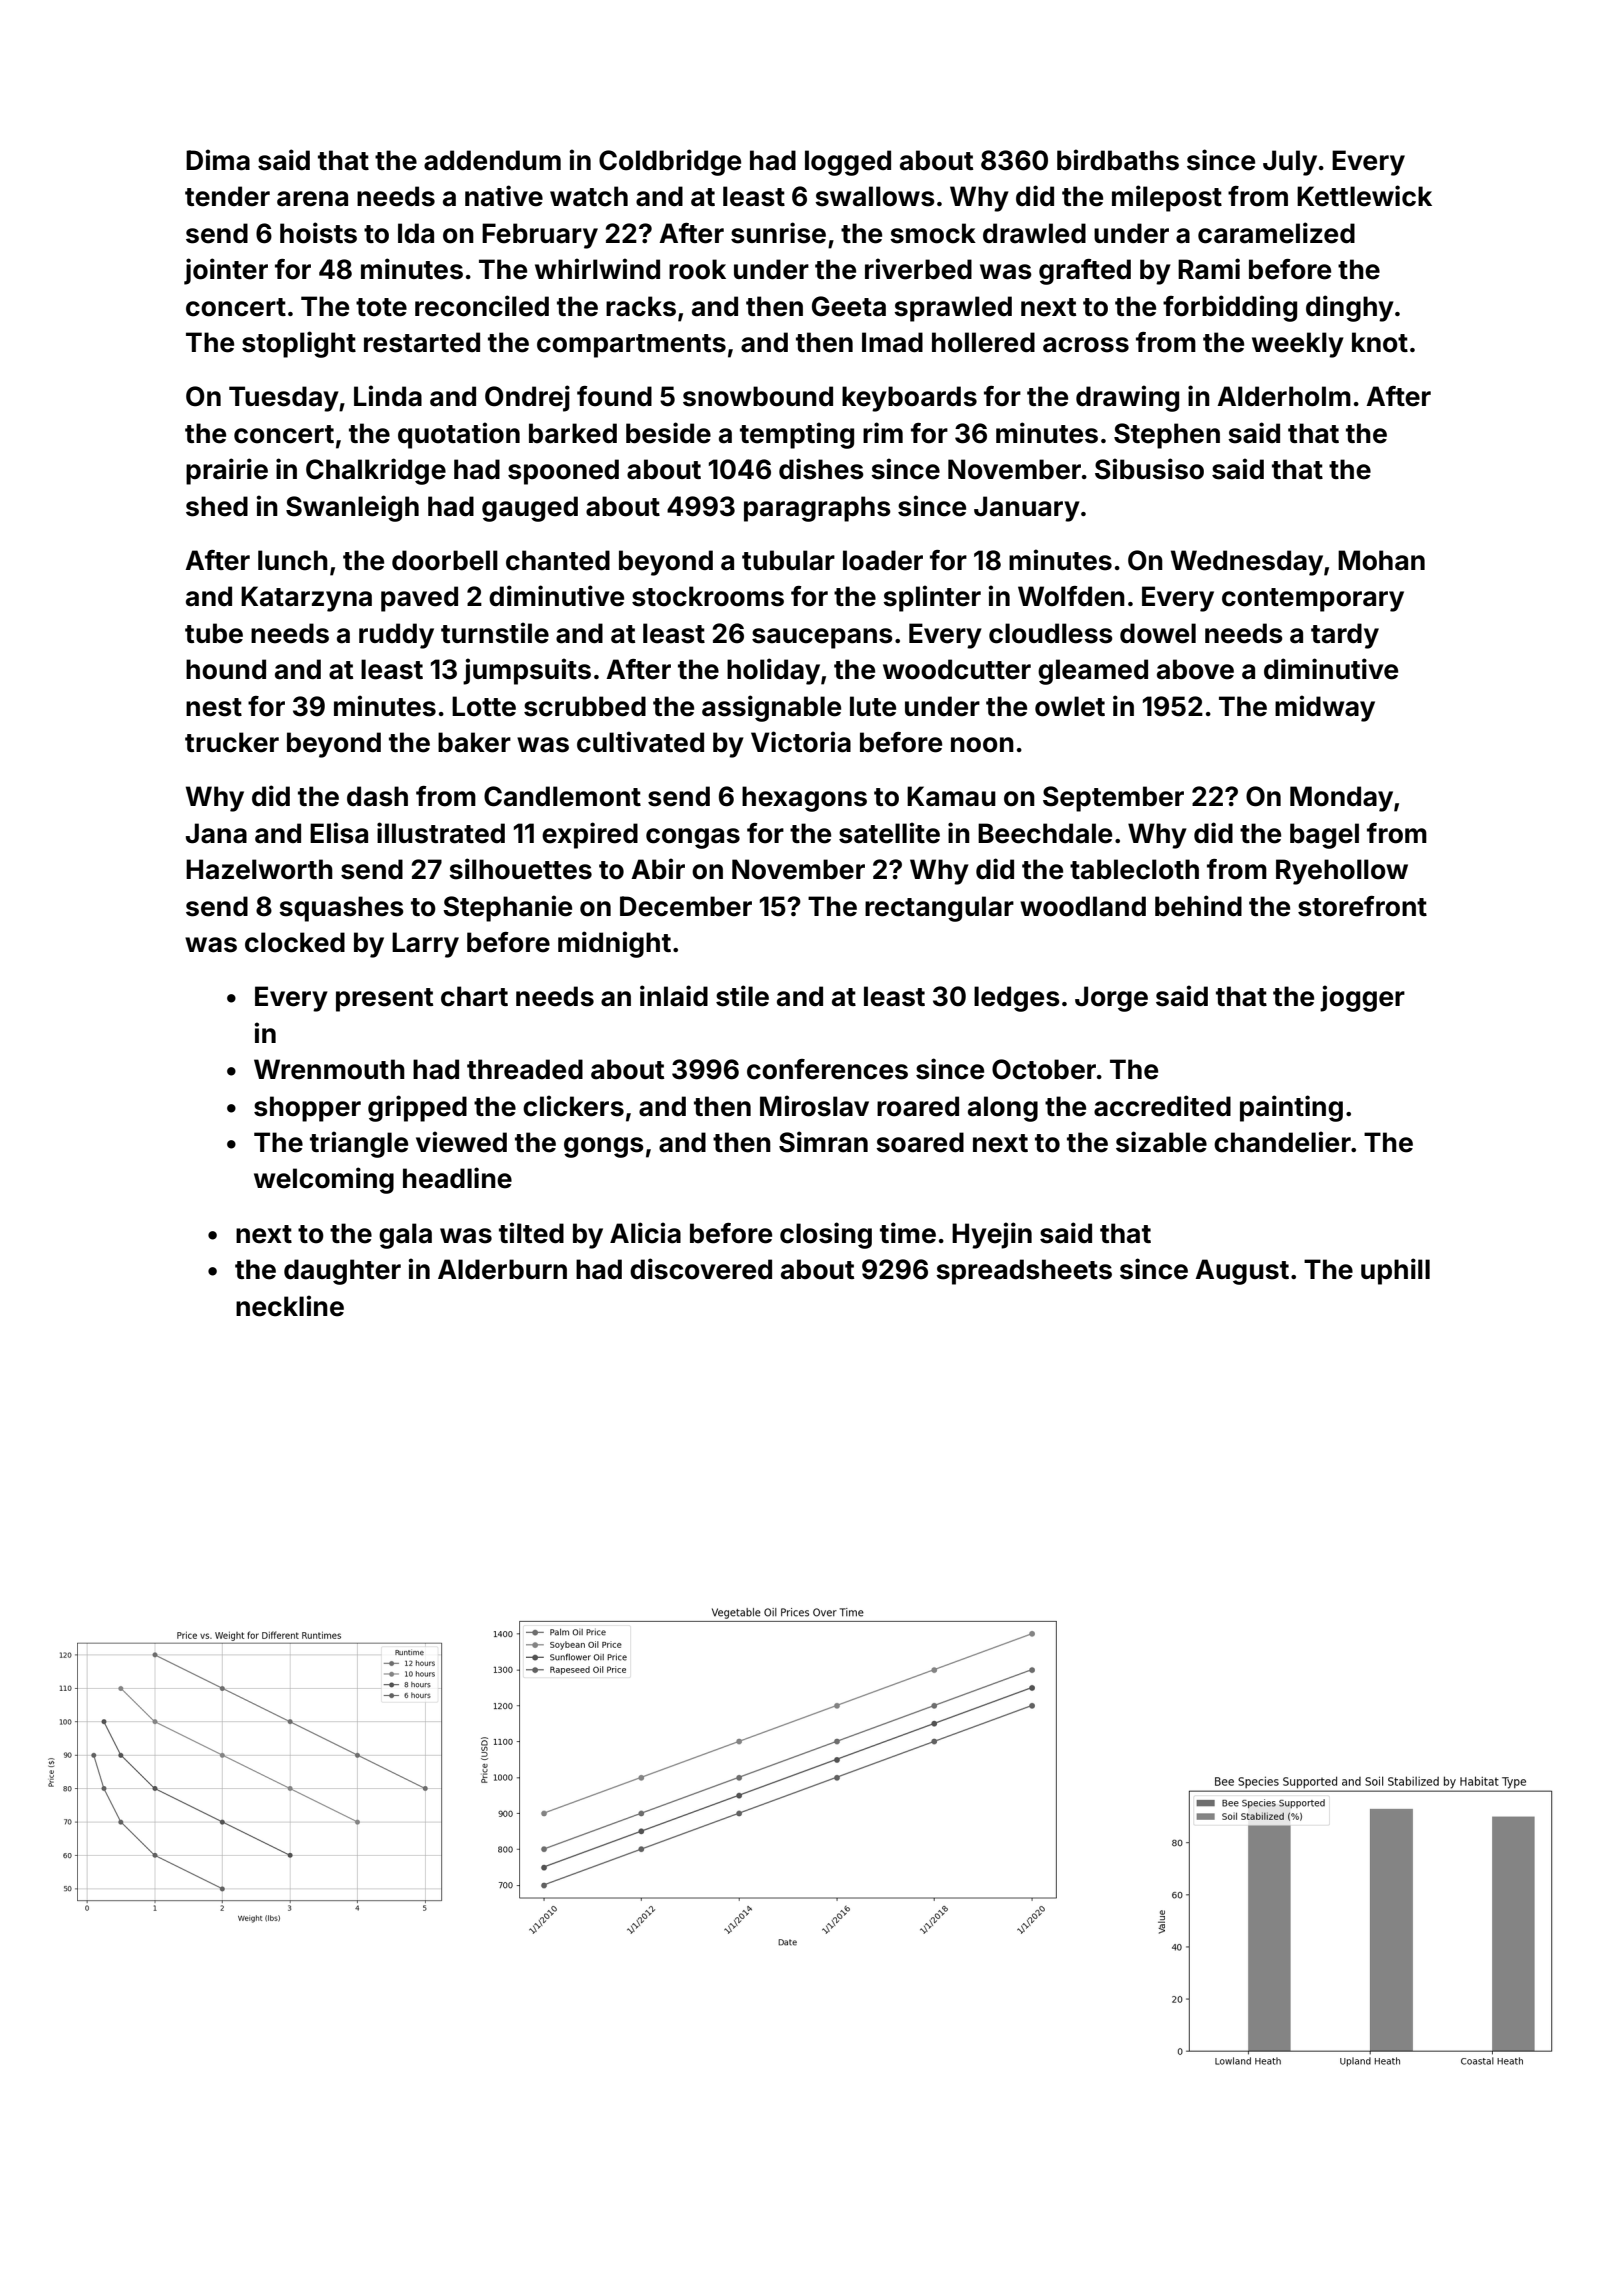 This document has width=1620, height=2292. Describe the element at coordinates (299, 344) in the document. I see `stoplight` at that location.
